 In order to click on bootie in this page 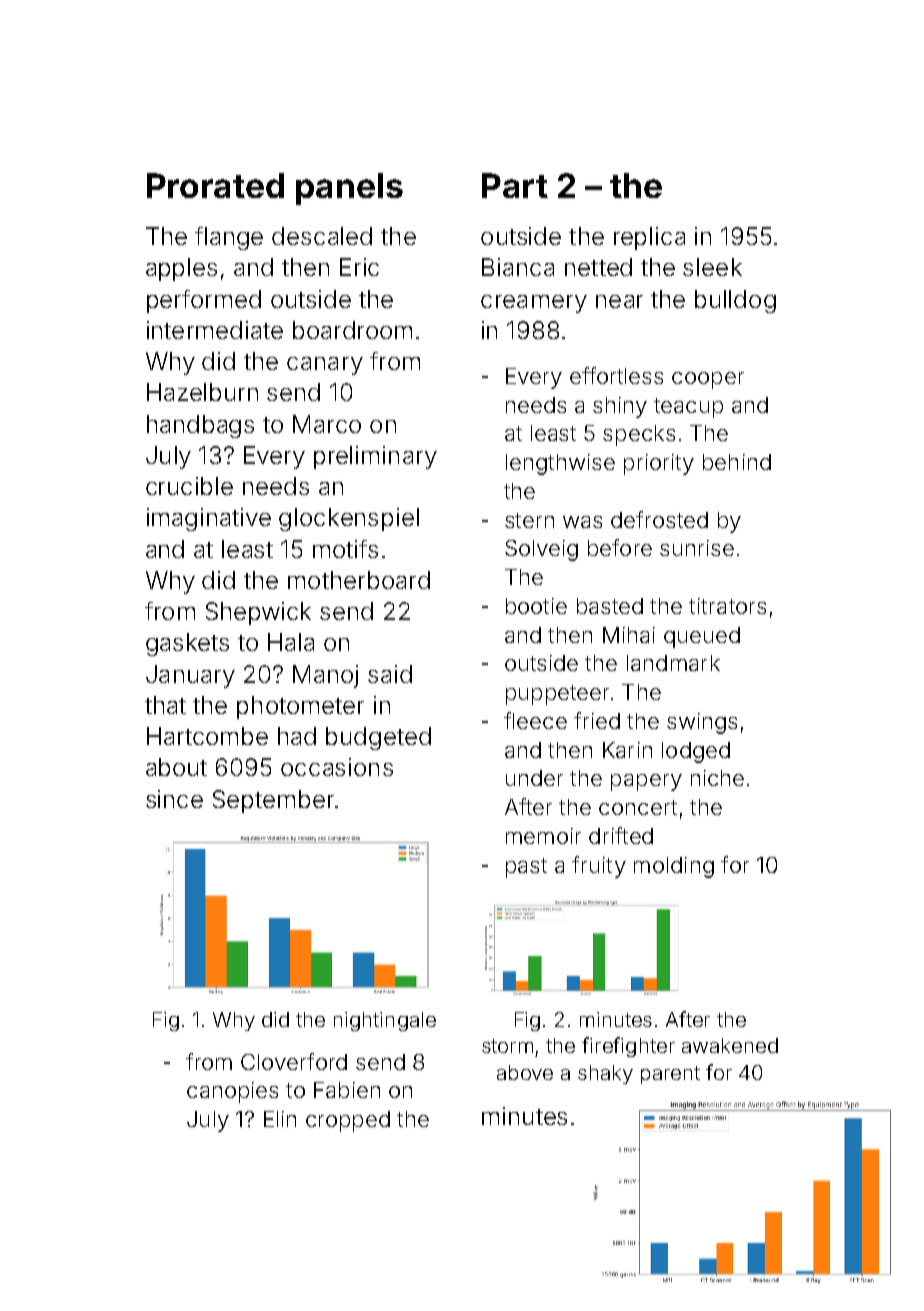, I will do `click(536, 606)`.
